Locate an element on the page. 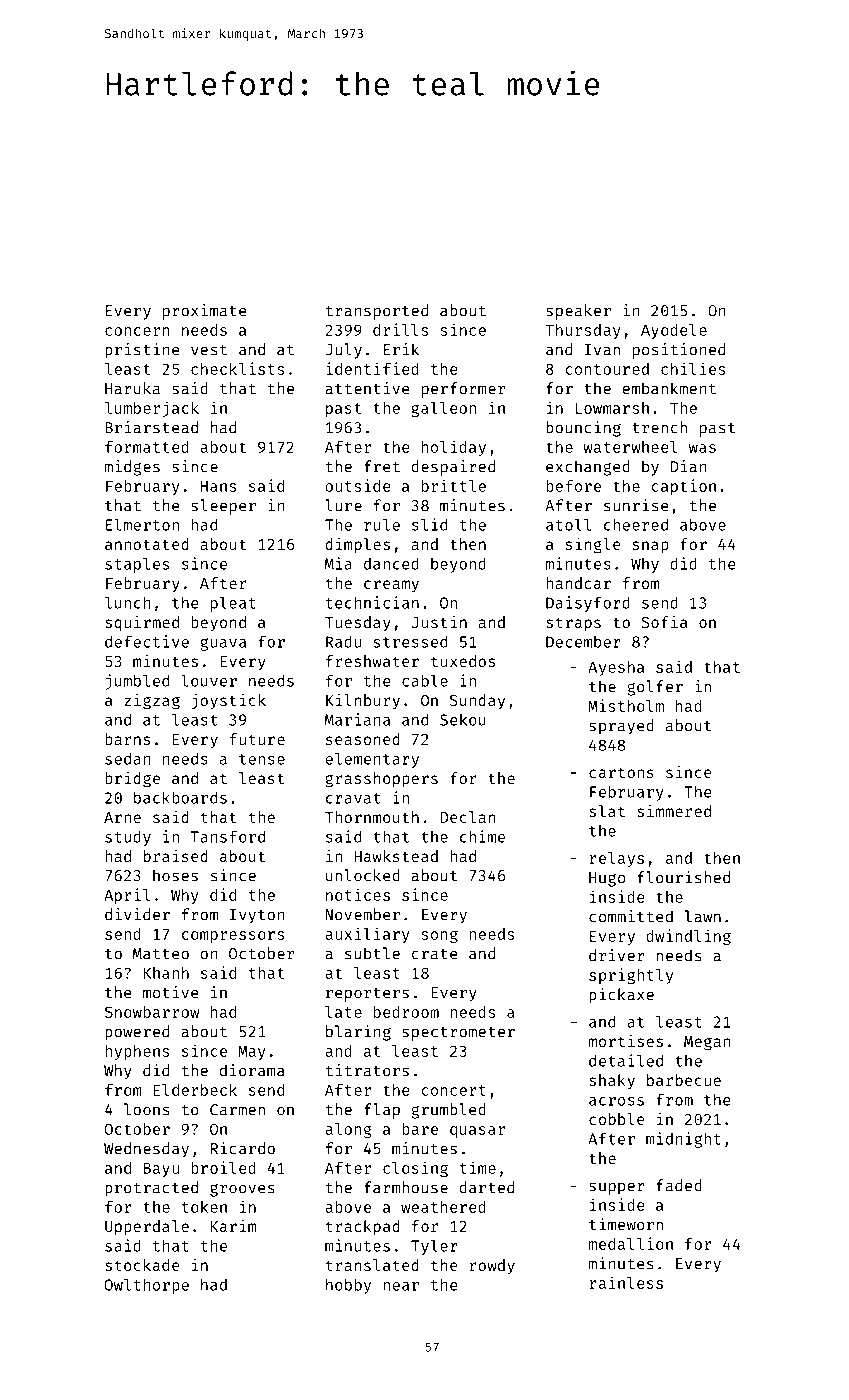 This image has height=1400, width=849. December is located at coordinates (583, 641).
